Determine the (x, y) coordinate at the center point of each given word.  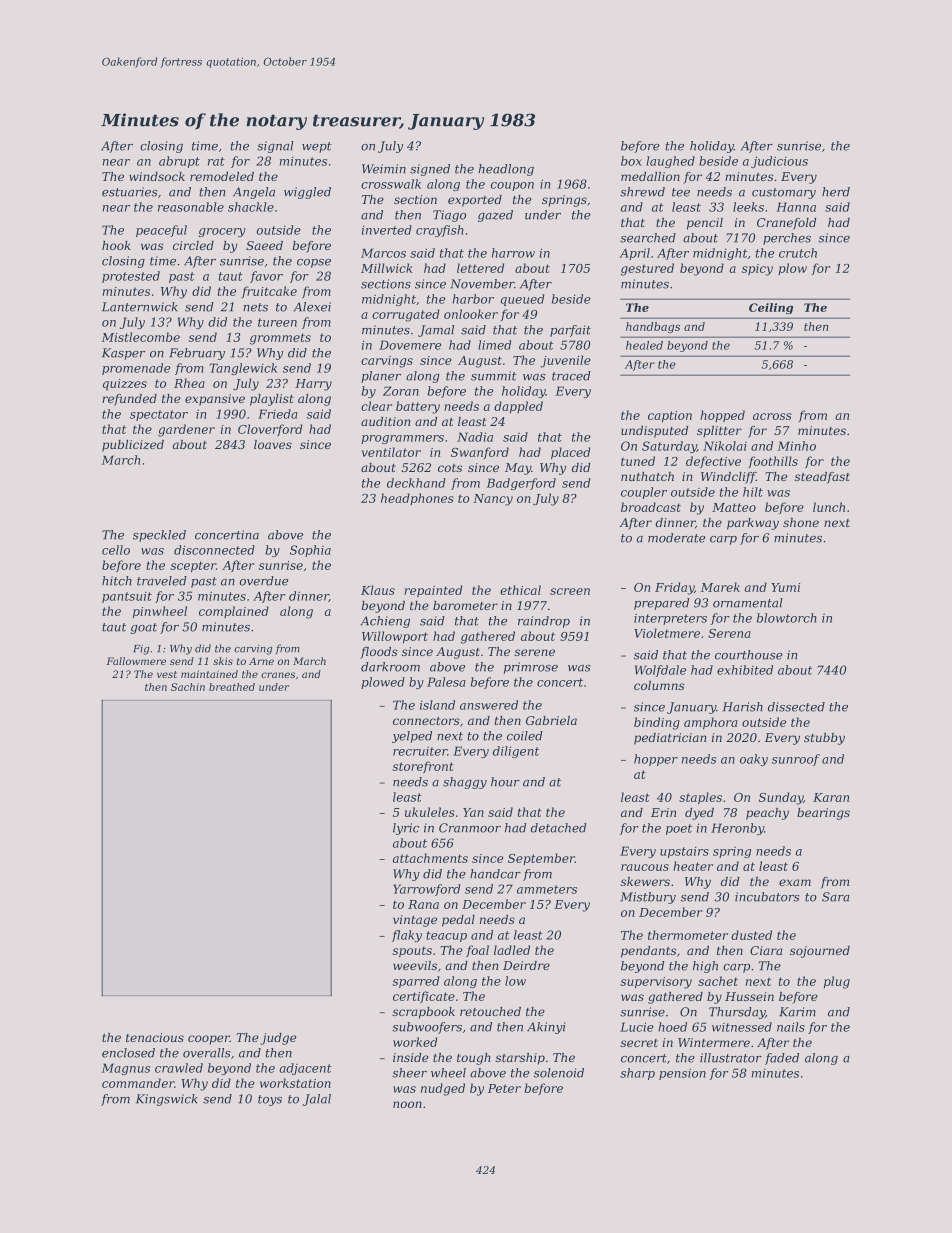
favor (266, 277)
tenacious (155, 1037)
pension (682, 1074)
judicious (779, 162)
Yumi (785, 587)
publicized (133, 446)
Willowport (395, 637)
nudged (443, 1089)
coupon (512, 186)
